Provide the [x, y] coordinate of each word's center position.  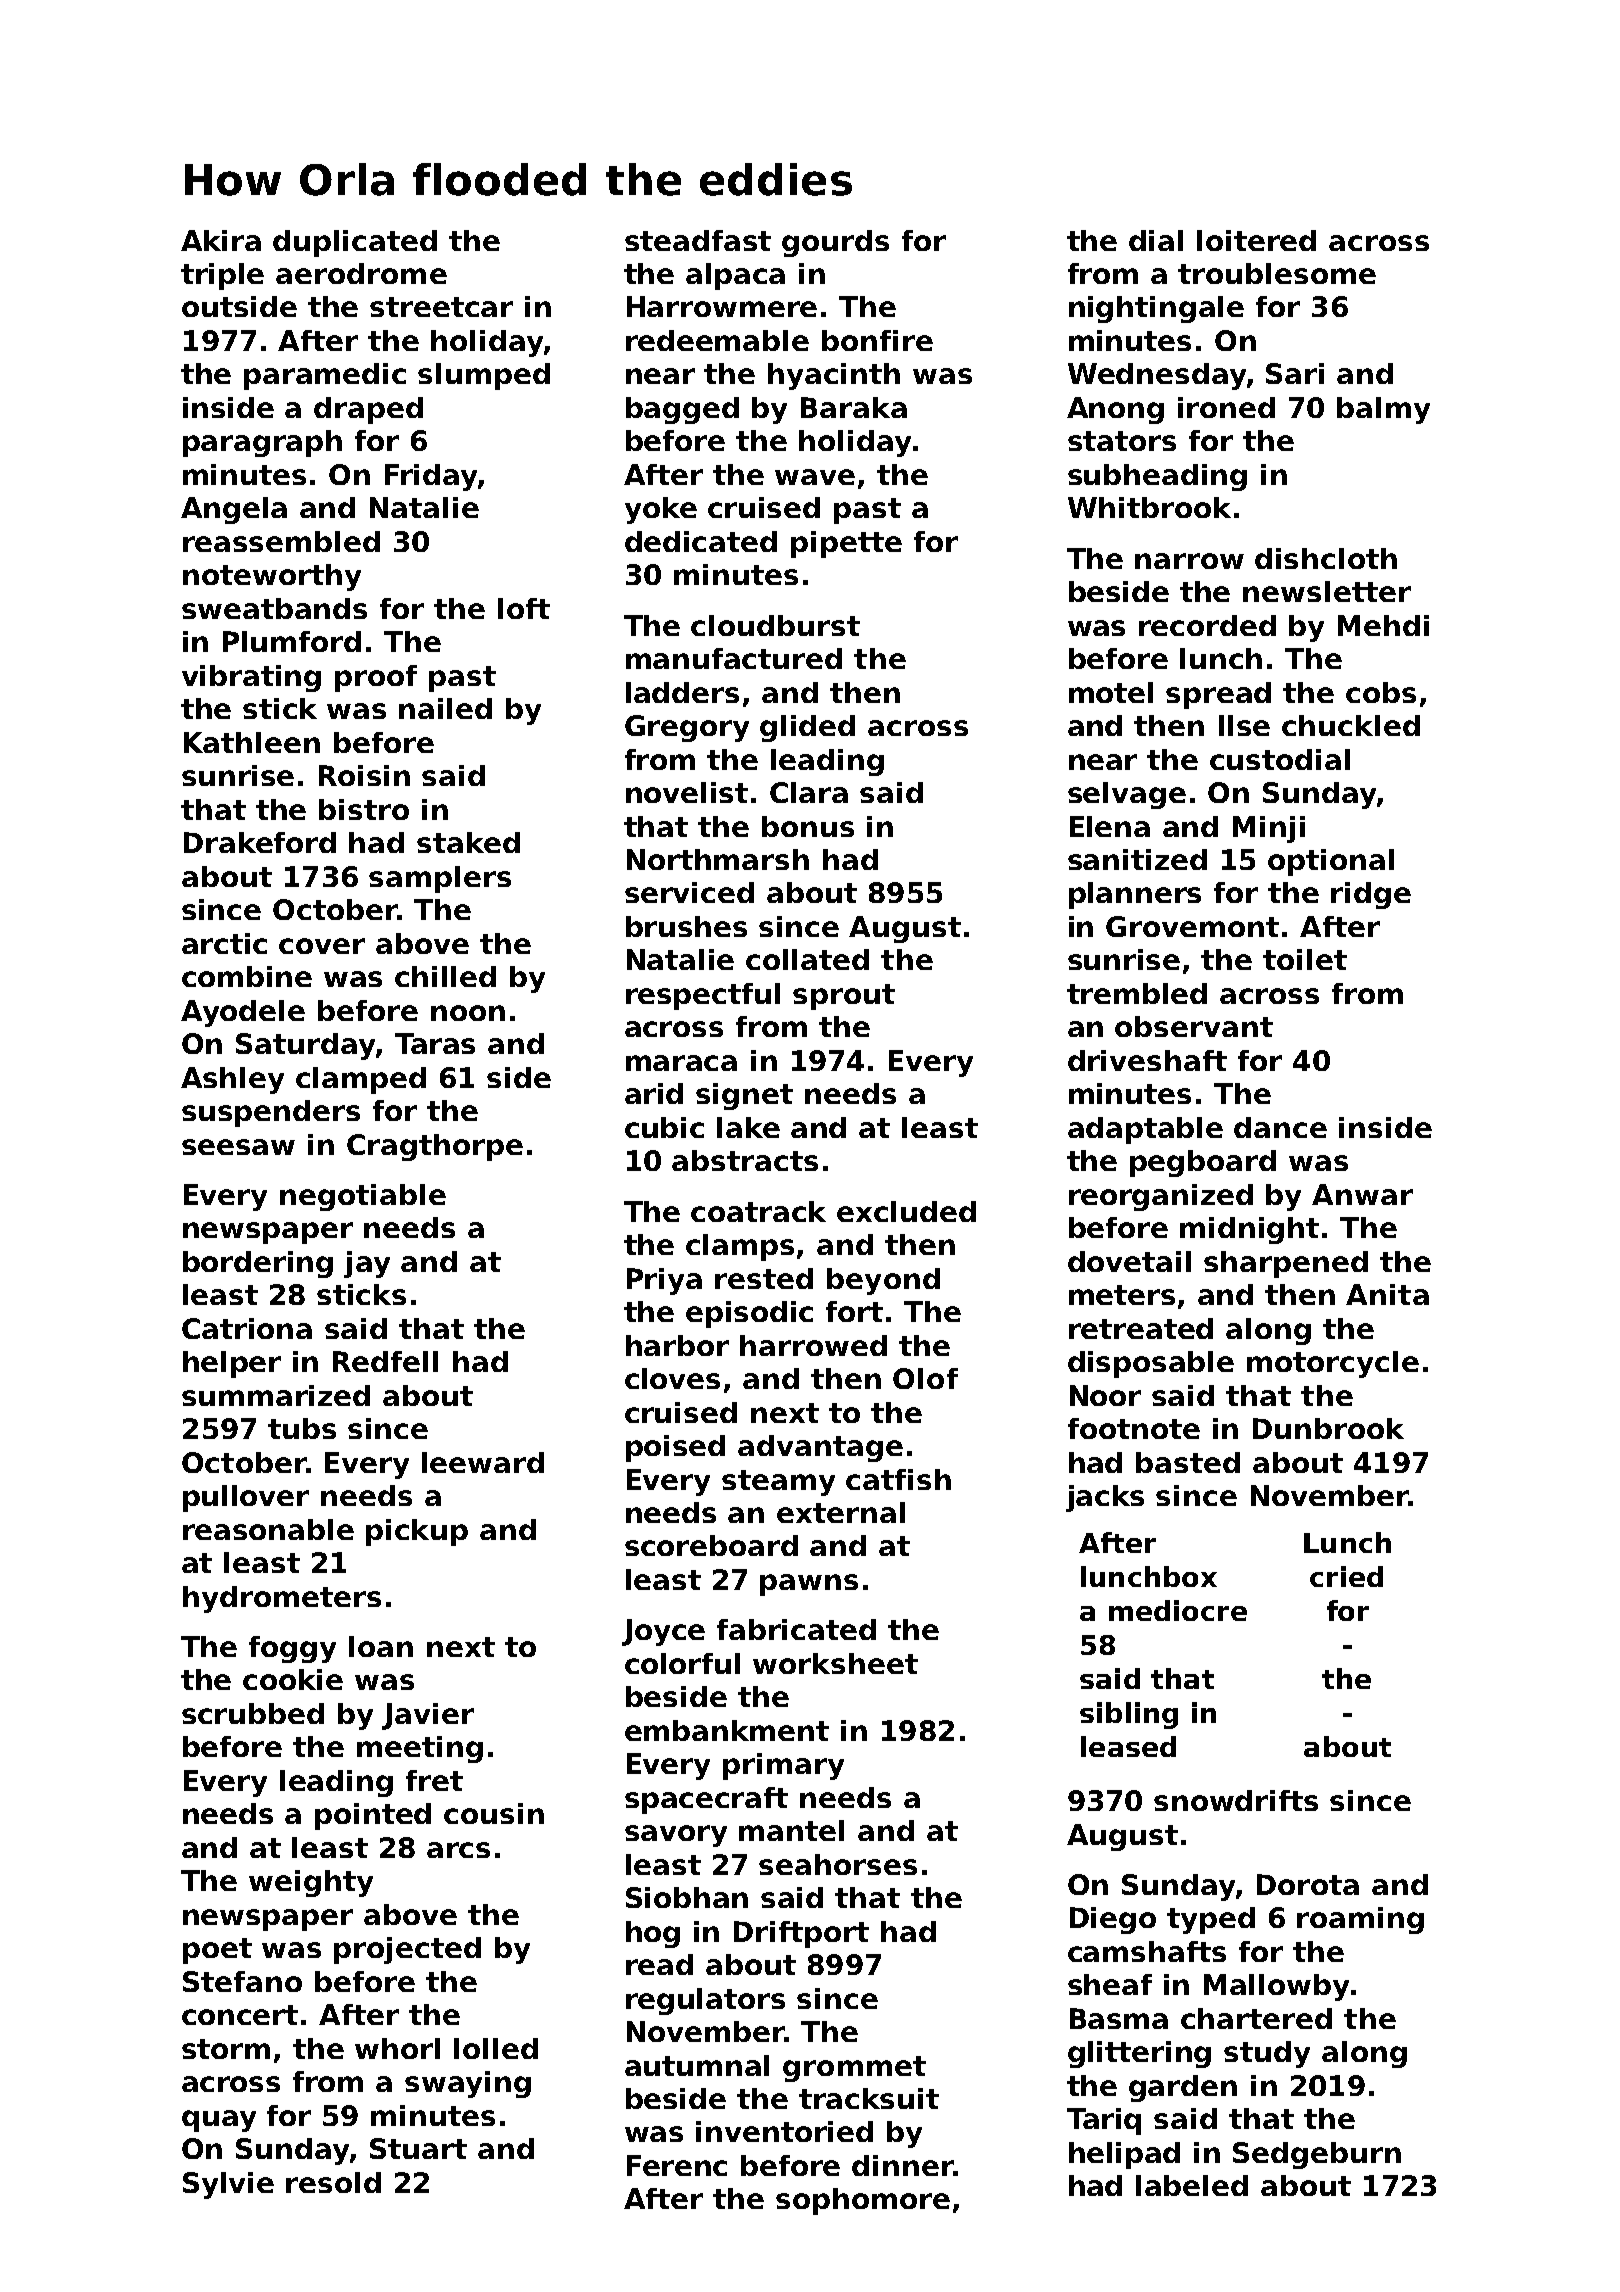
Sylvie [228, 2185]
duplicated [355, 243]
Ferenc [677, 2165]
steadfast [698, 240]
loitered [1256, 240]
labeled [1192, 2185]
